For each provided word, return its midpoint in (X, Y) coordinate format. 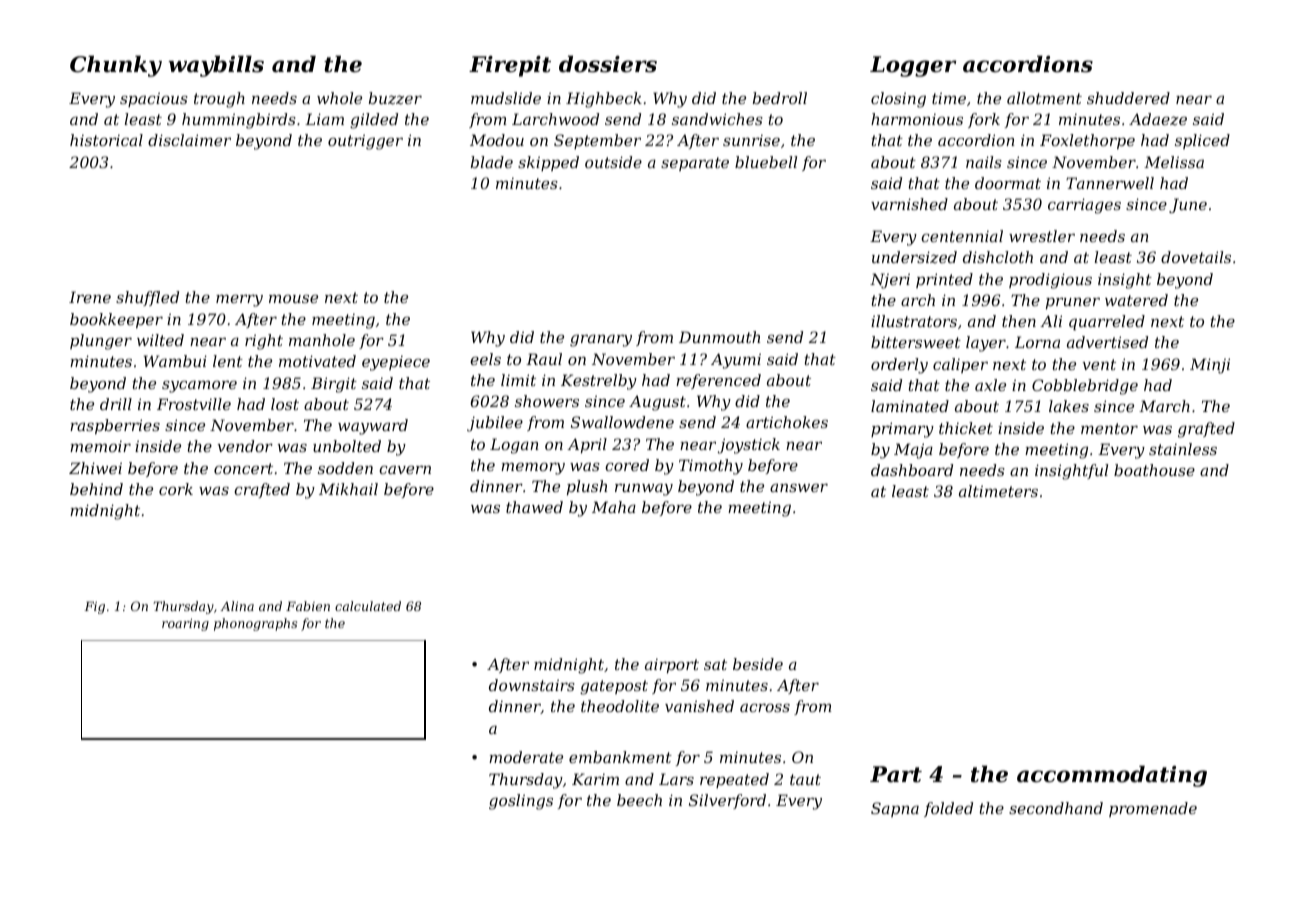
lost (285, 404)
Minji (1210, 366)
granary (601, 340)
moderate (526, 757)
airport (672, 666)
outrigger (365, 142)
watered (1136, 300)
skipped (548, 163)
